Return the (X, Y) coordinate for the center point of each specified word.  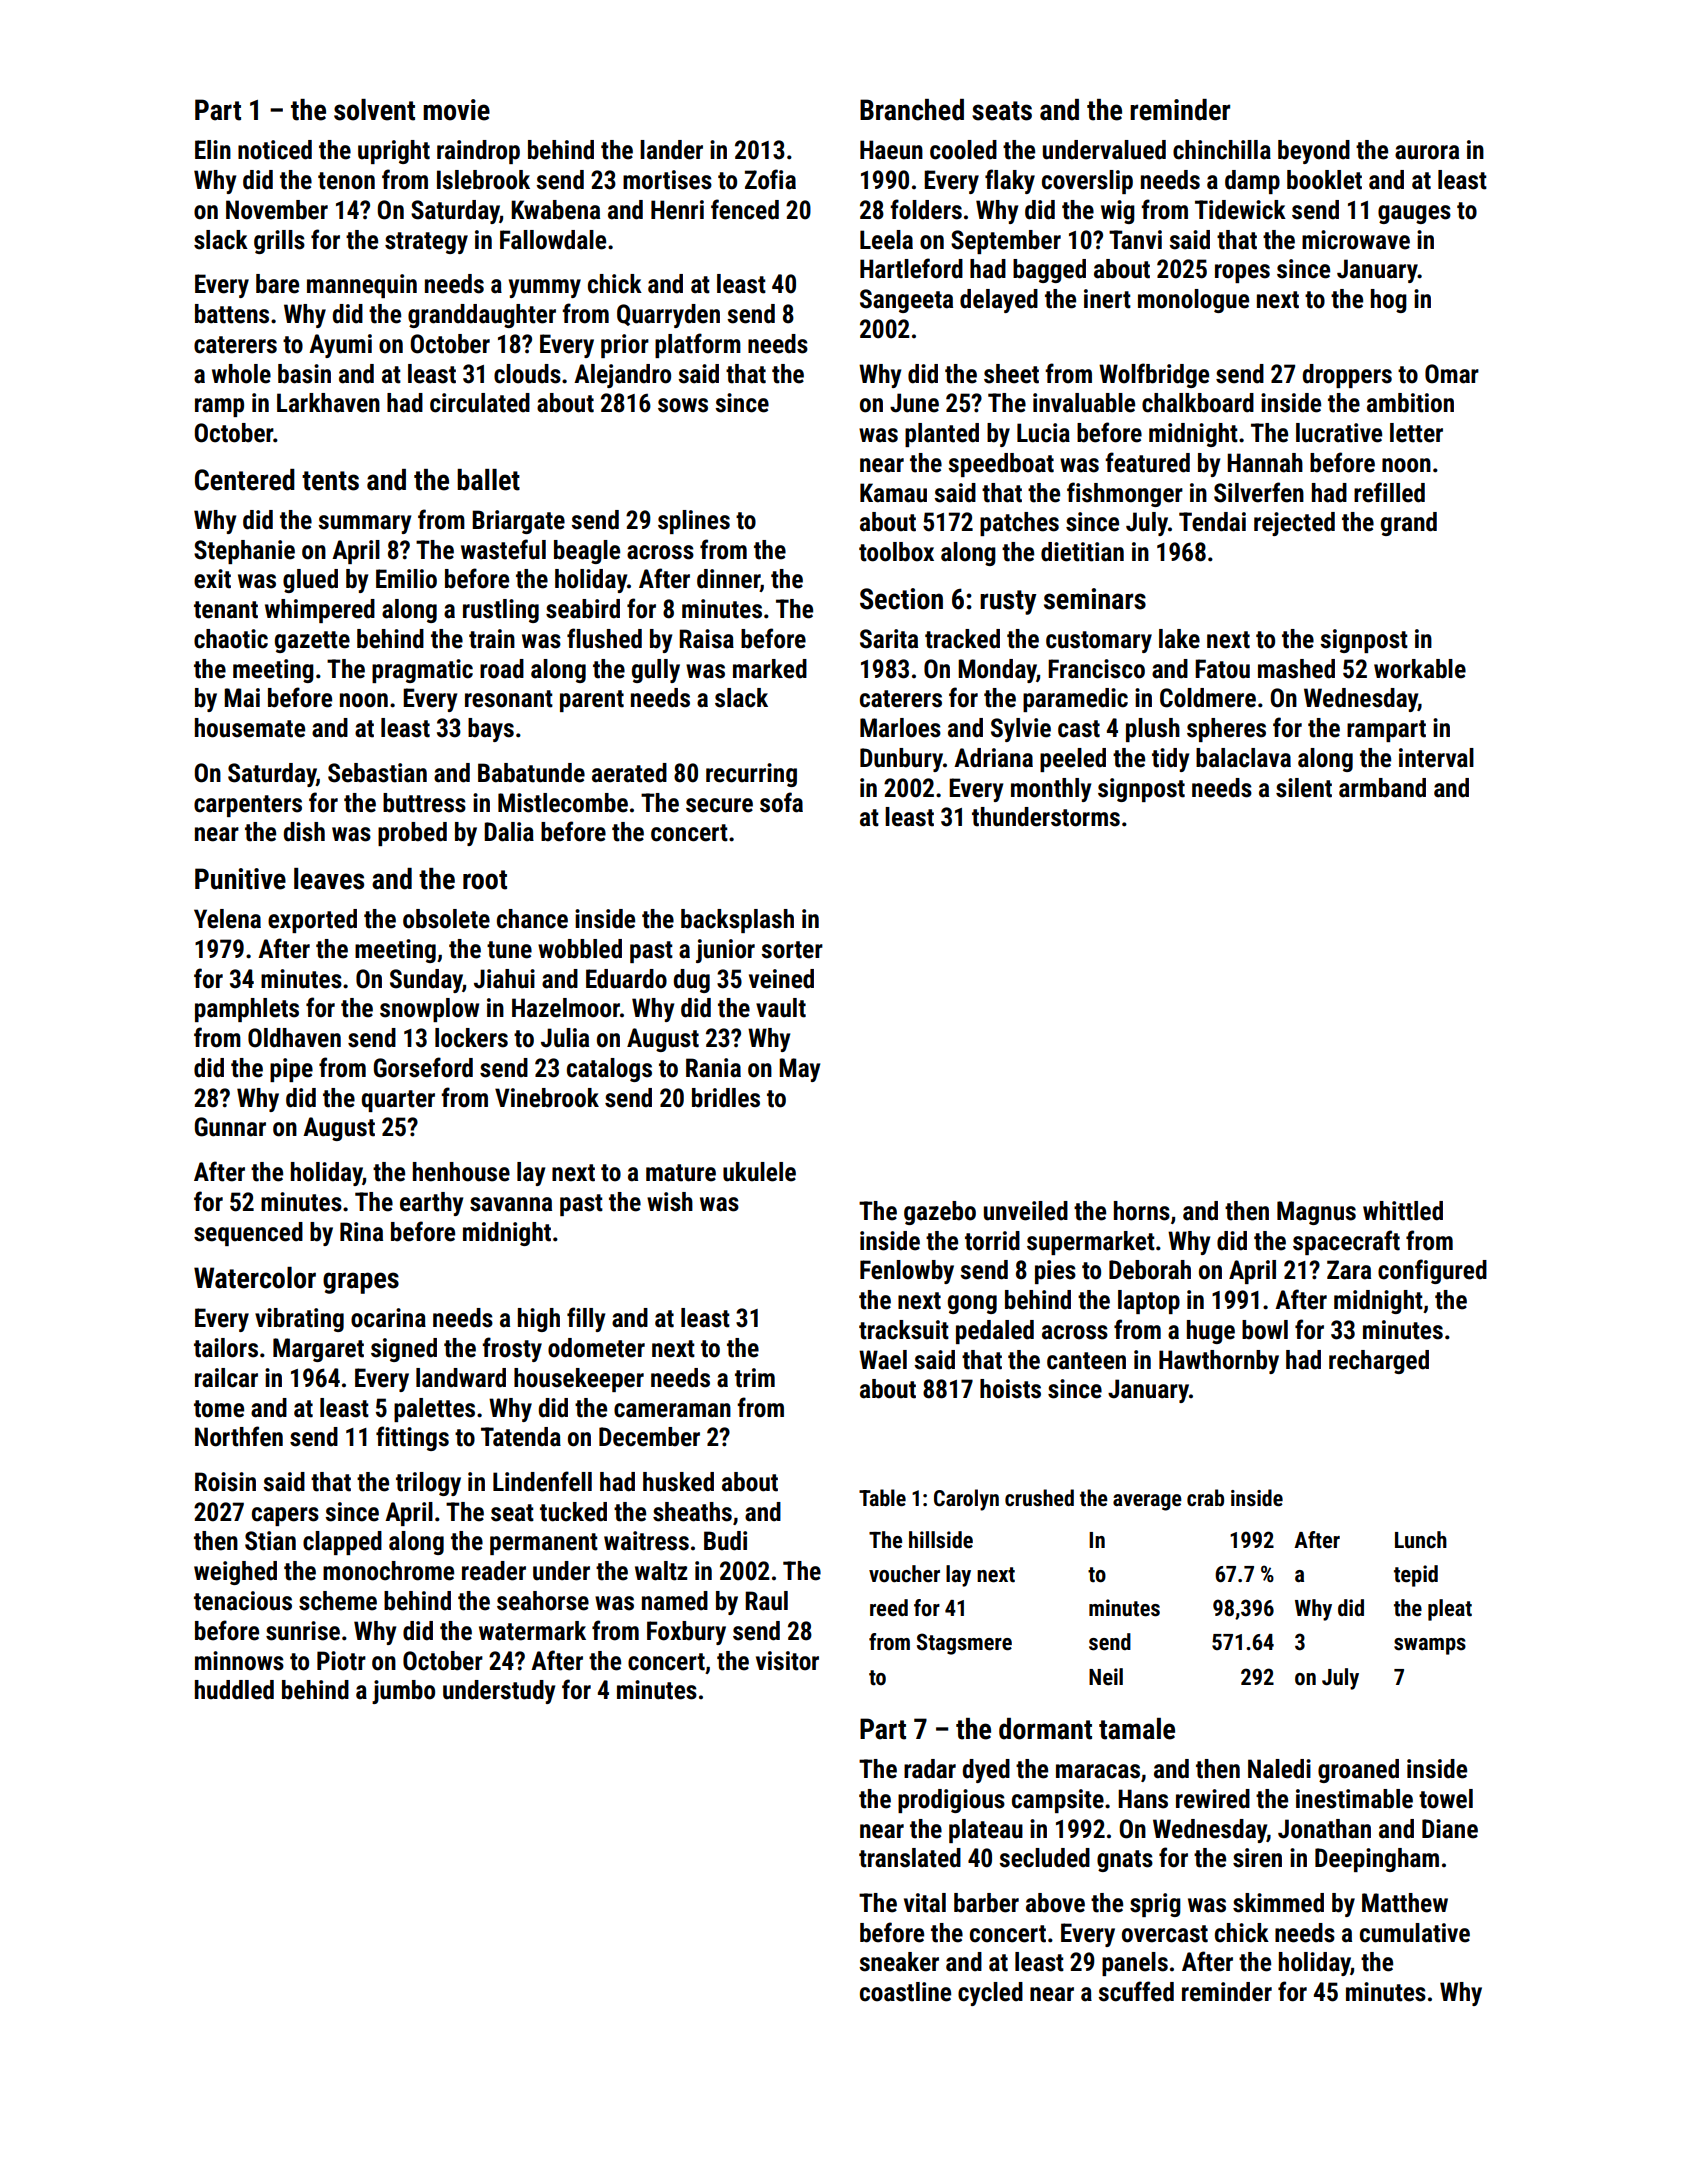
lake (1179, 639)
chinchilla (1222, 150)
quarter (398, 1101)
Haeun (891, 150)
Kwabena (555, 210)
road (502, 669)
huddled (234, 1690)
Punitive (240, 879)
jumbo (403, 1692)
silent (1304, 788)
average (1147, 1502)
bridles (726, 1098)
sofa (781, 802)
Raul (766, 1601)
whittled (1403, 1211)
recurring (751, 775)
